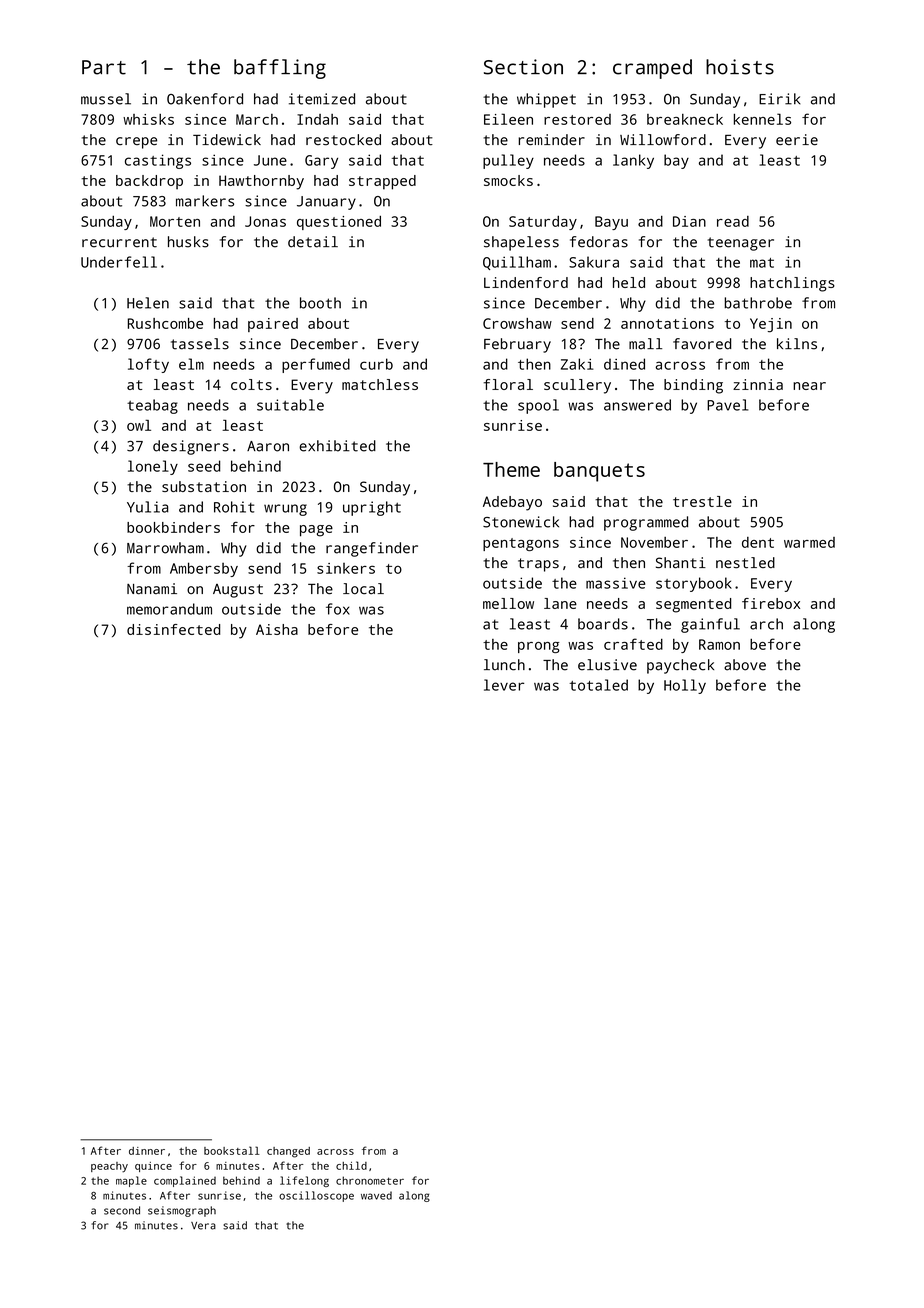 Image resolution: width=924 pixels, height=1308 pixels. I want to click on complained, so click(185, 1181).
